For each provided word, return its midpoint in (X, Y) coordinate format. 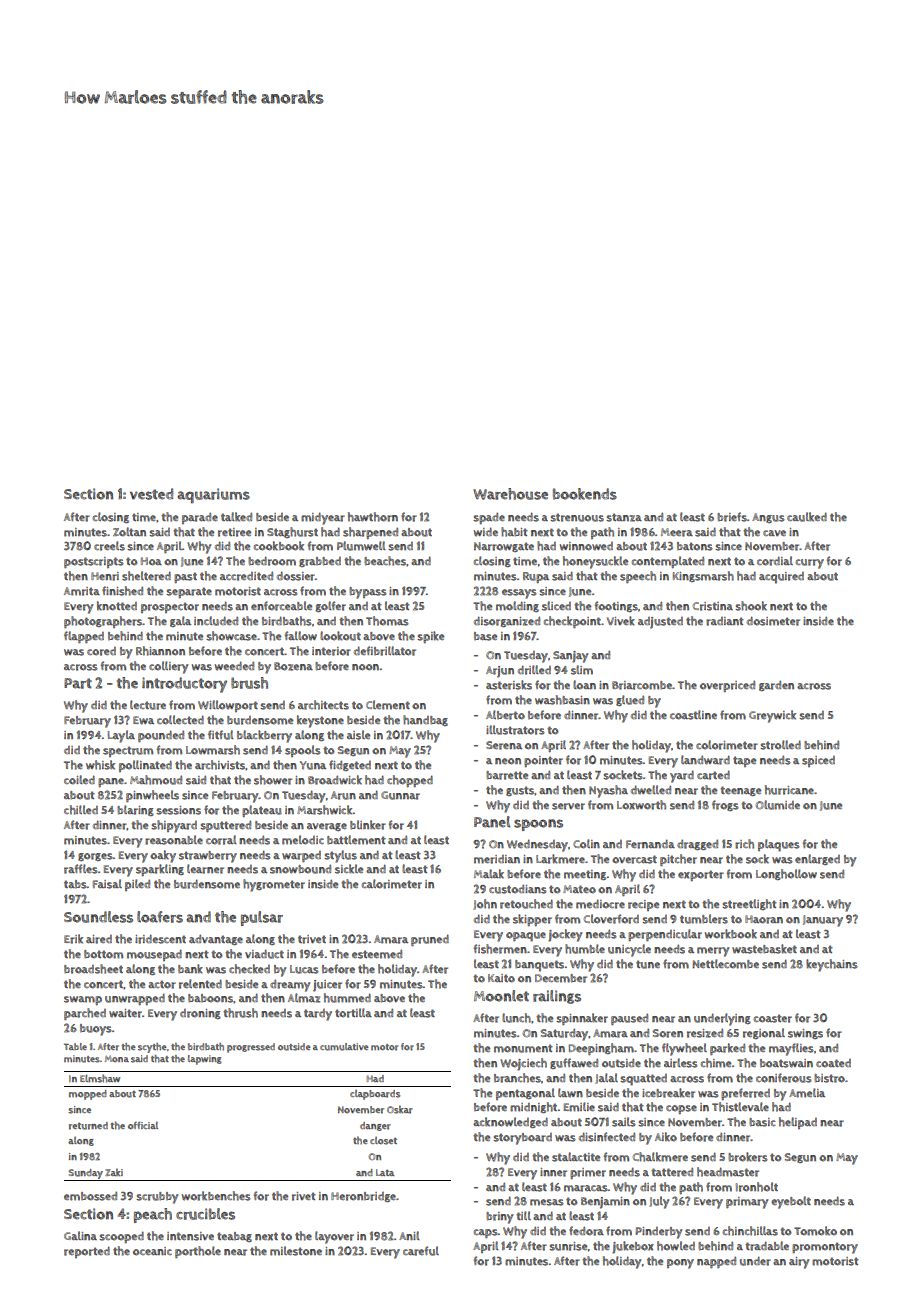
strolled (780, 745)
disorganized (507, 621)
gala (180, 621)
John (485, 904)
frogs (725, 805)
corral (221, 840)
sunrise (568, 1246)
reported (87, 1252)
